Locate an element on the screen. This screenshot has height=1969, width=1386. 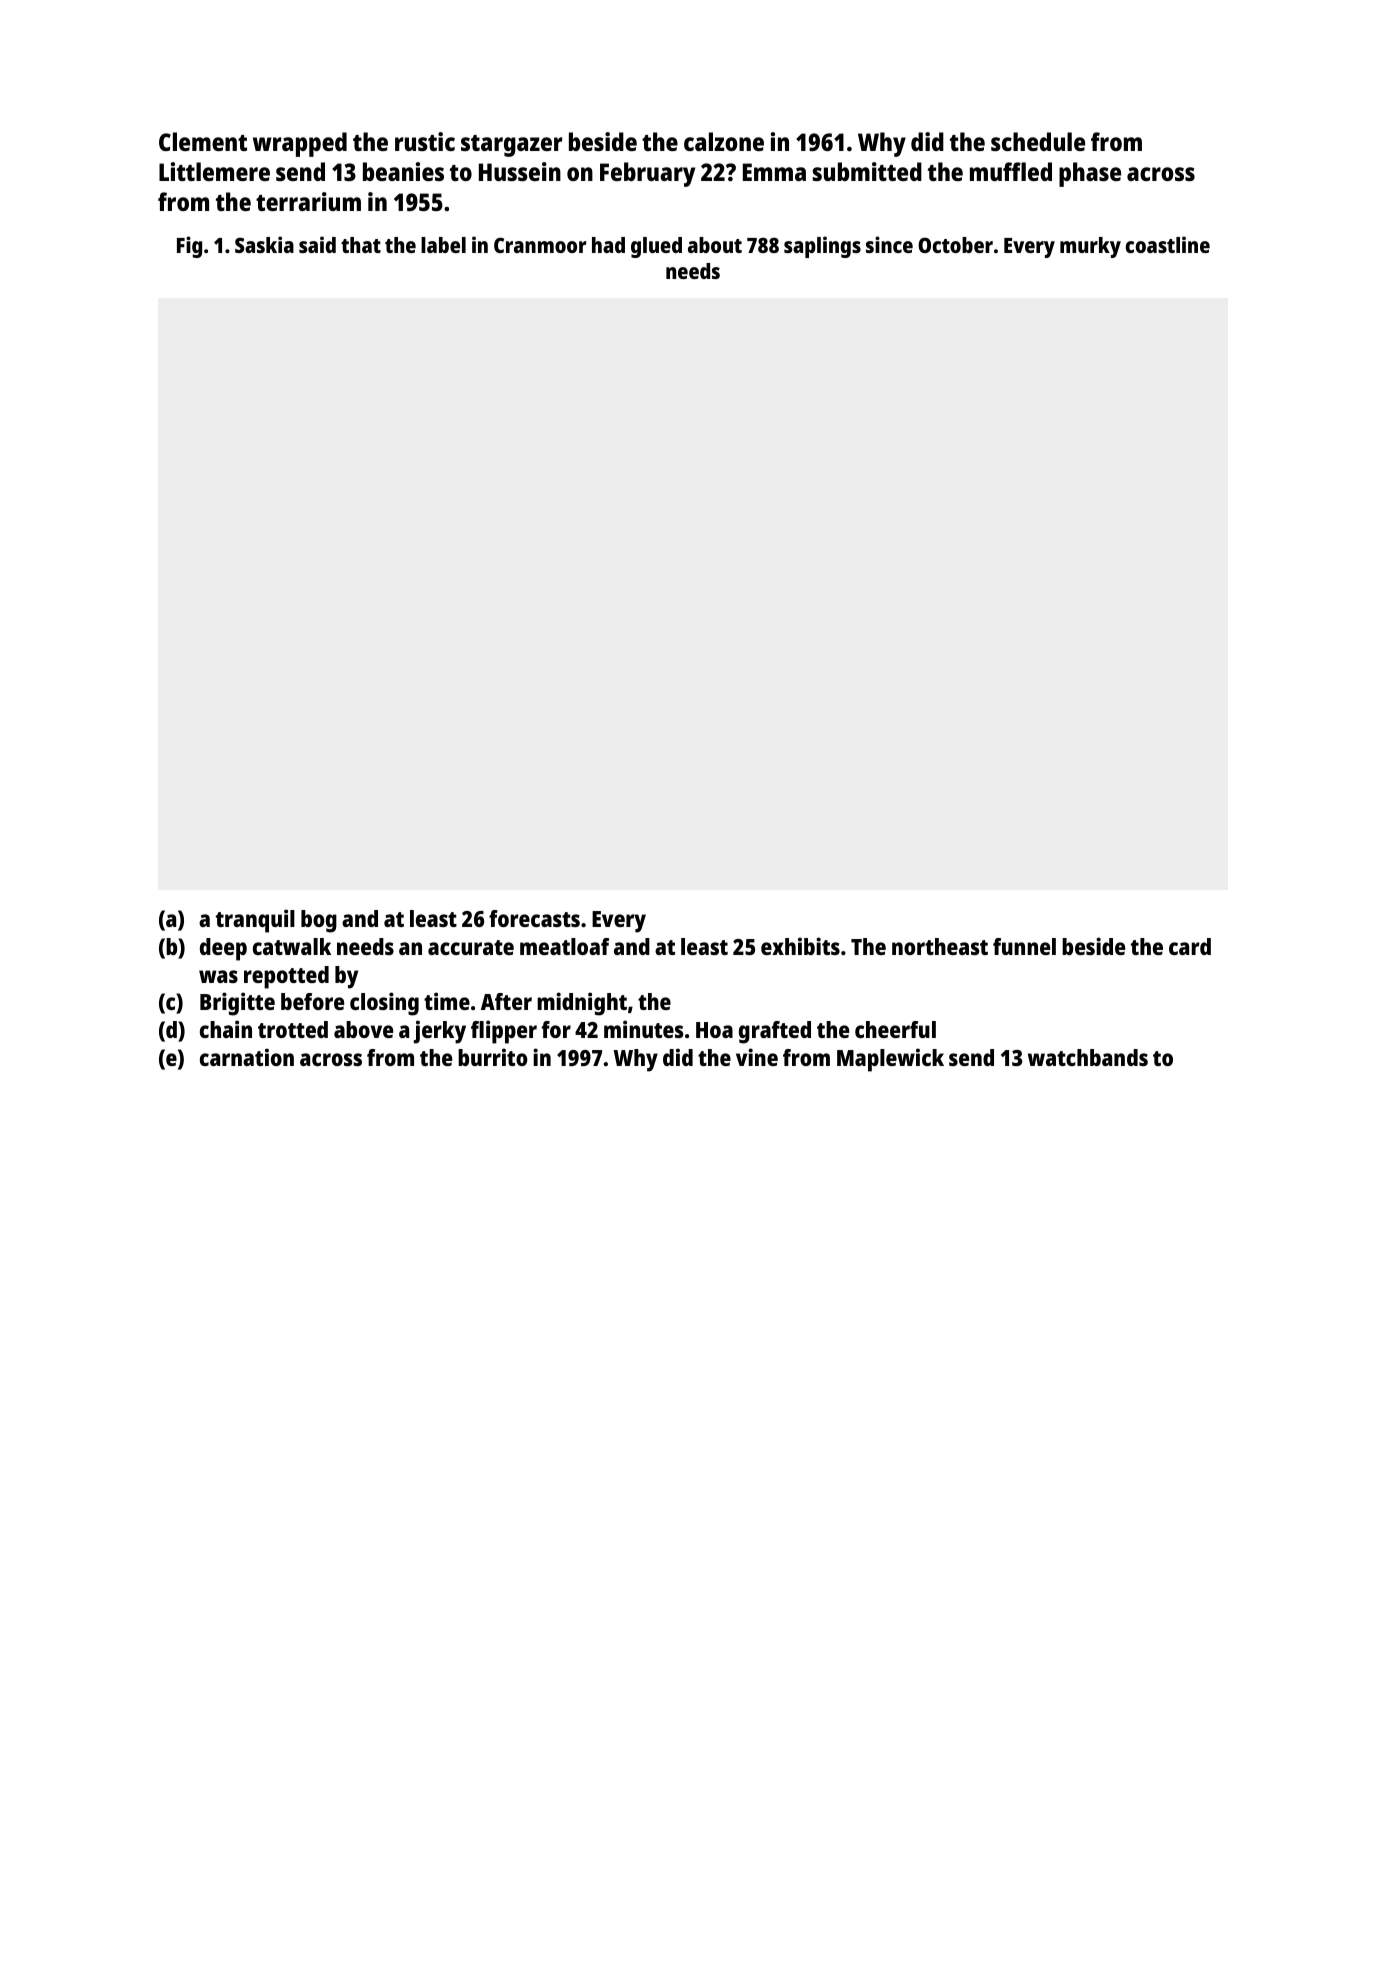
wrapped is located at coordinates (300, 144).
